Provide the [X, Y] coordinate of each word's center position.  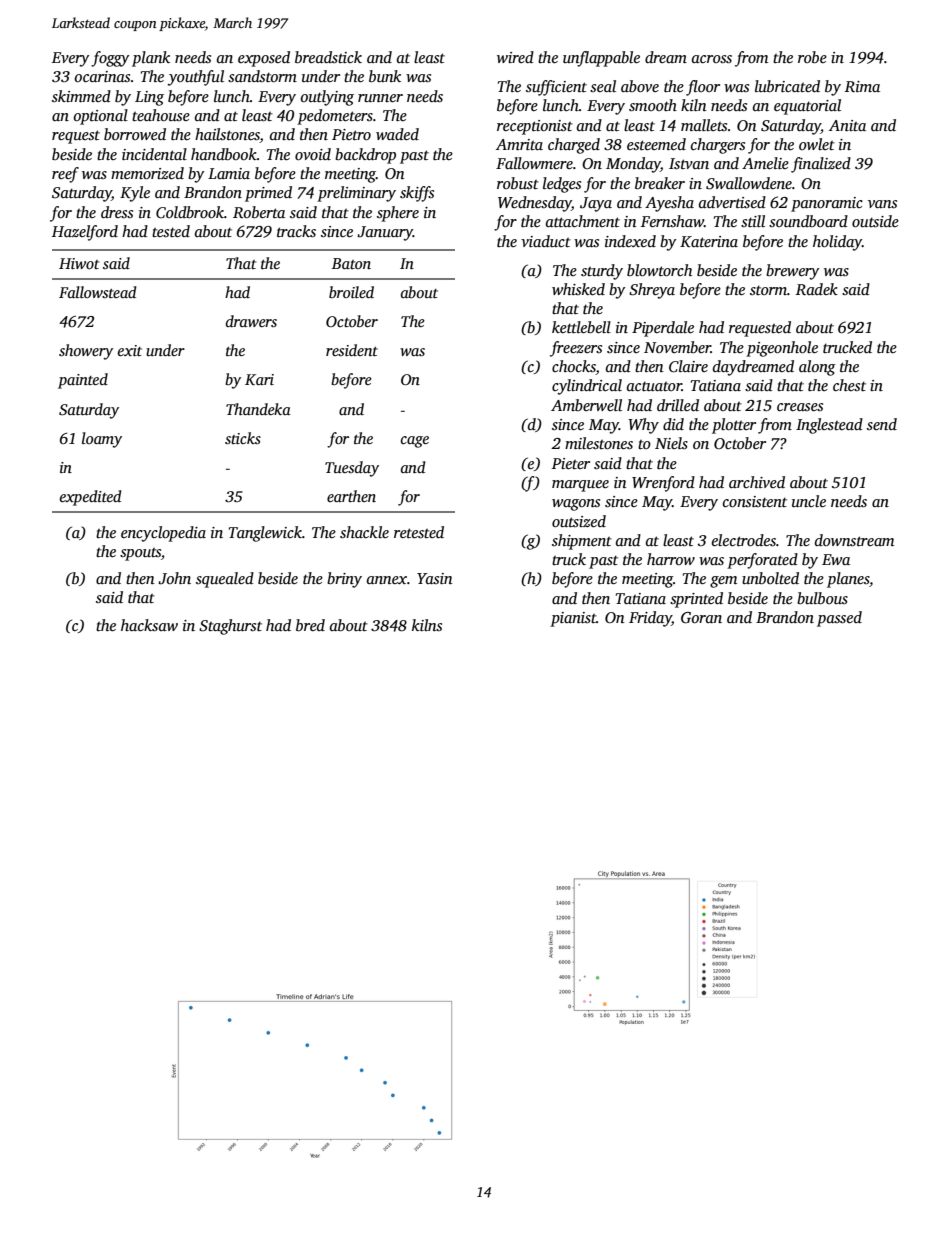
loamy [102, 440]
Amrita [519, 144]
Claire [688, 366]
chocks [574, 367]
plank [151, 59]
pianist [573, 619]
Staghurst [230, 627]
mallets [704, 125]
